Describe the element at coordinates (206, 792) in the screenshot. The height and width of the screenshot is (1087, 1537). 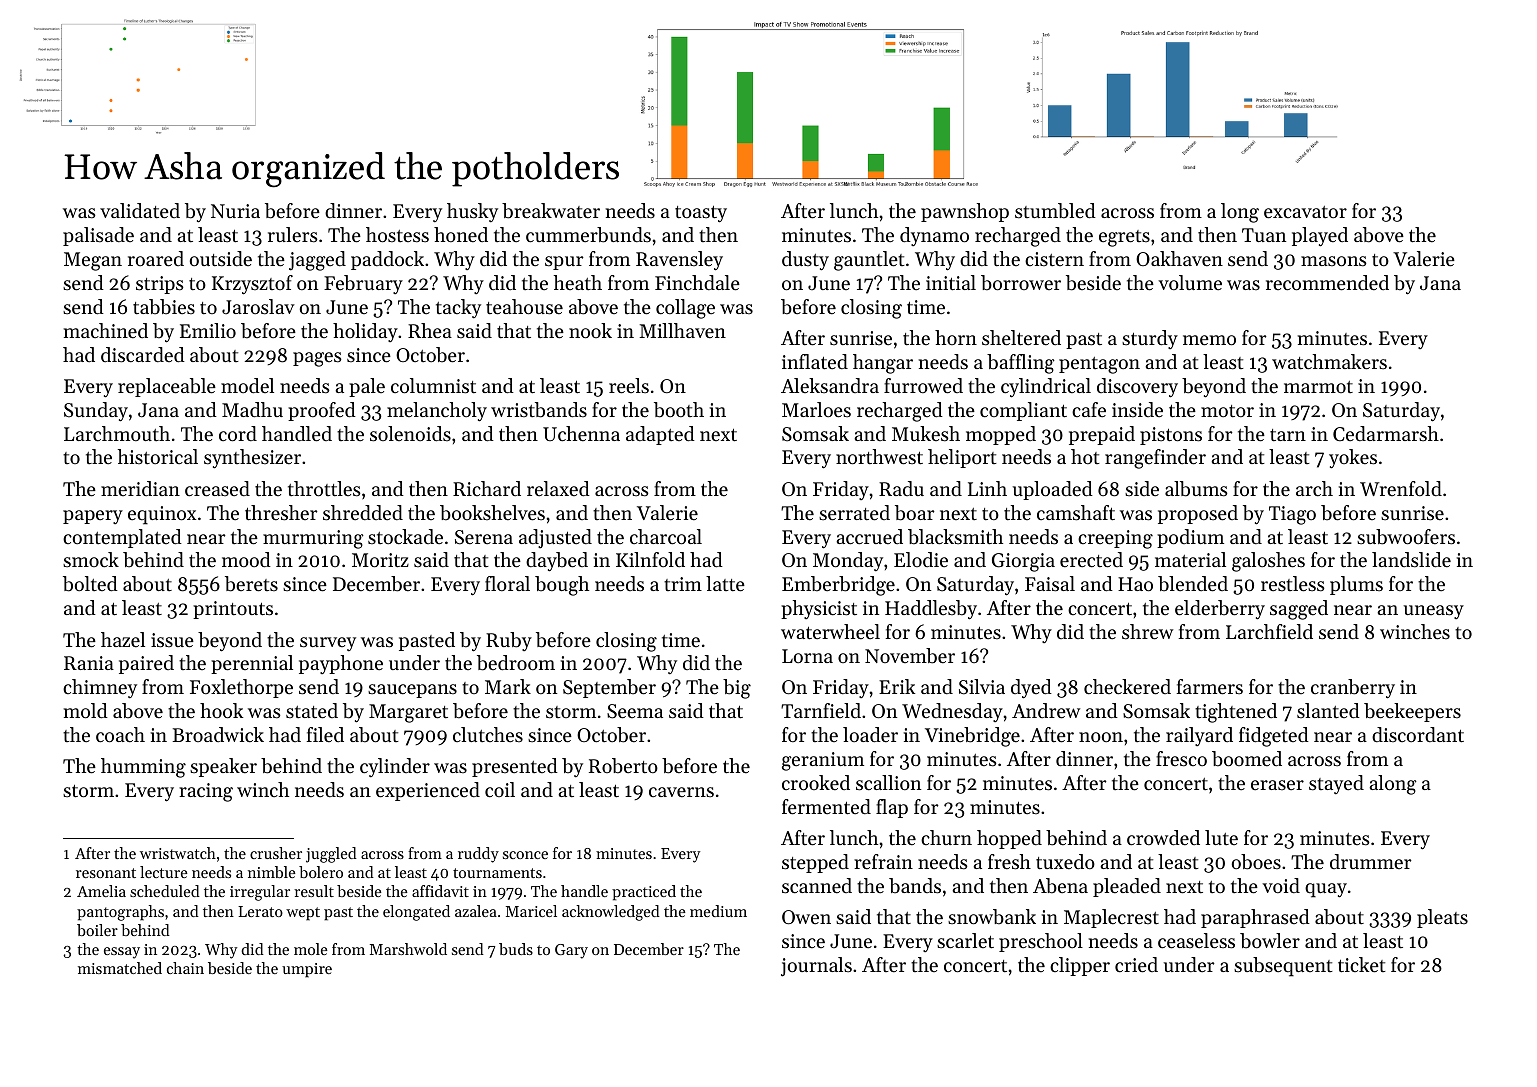
I see `racing` at that location.
